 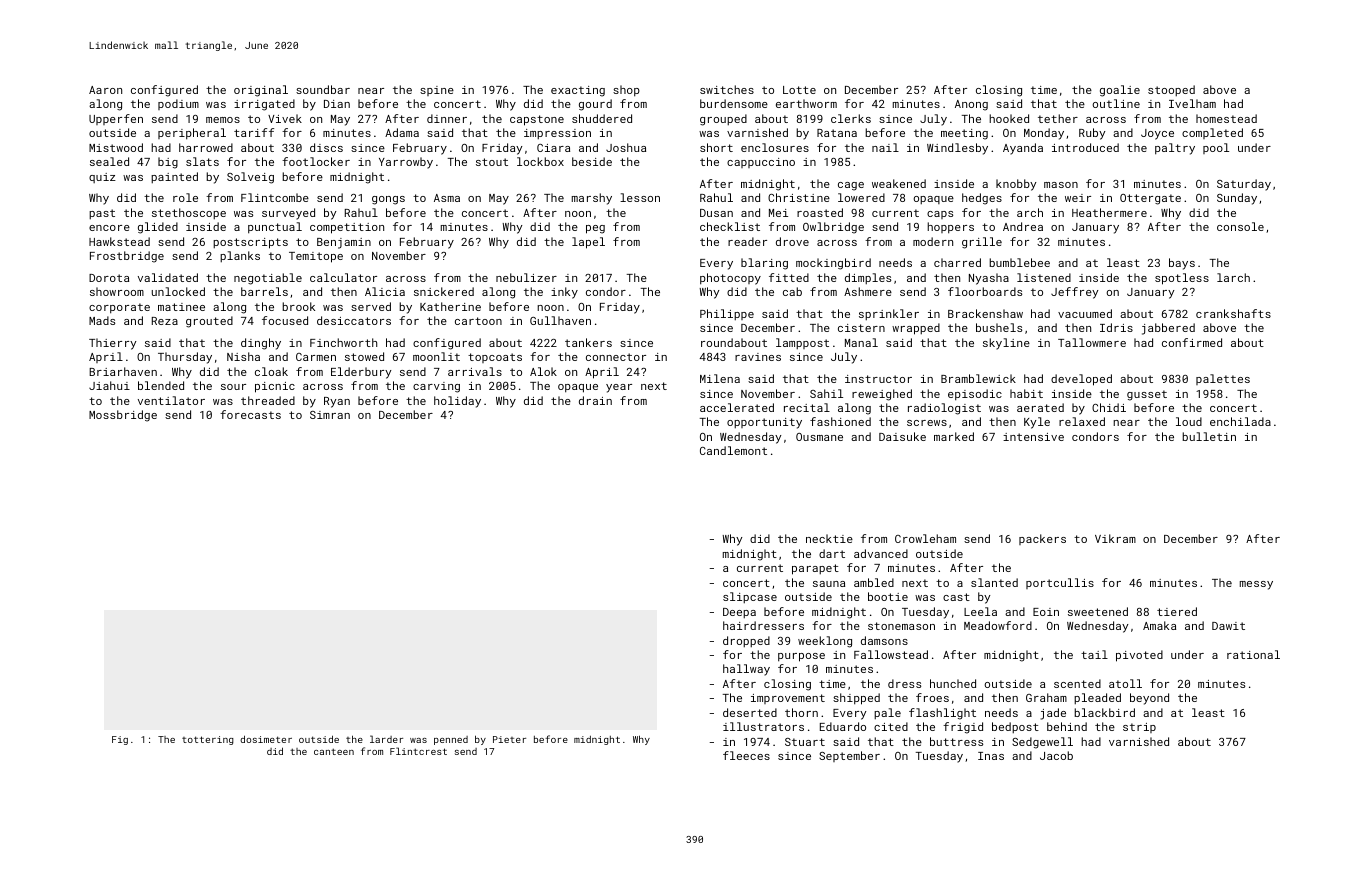 I want to click on tottering, so click(x=208, y=740).
